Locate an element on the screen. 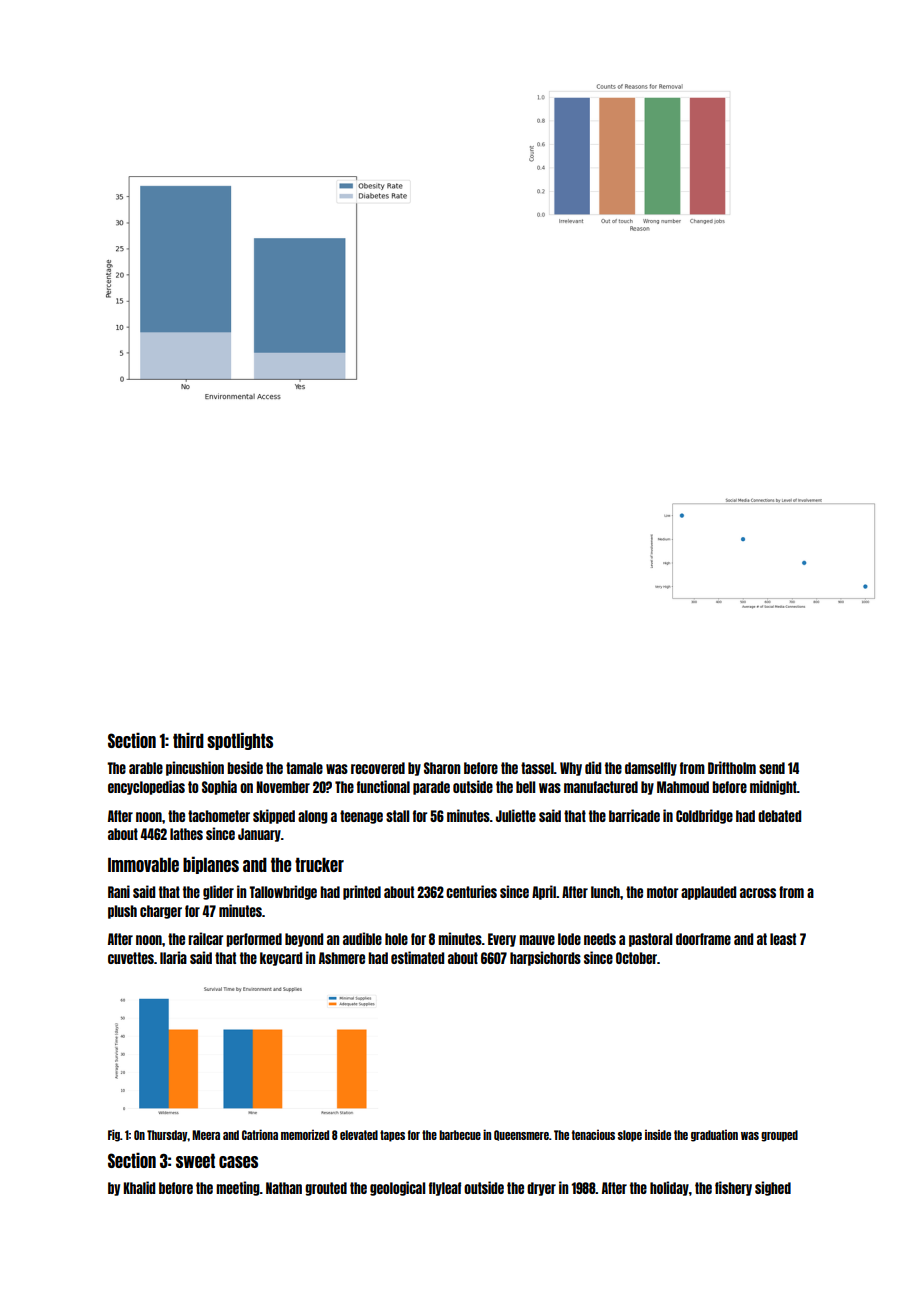  recovered is located at coordinates (378, 768).
